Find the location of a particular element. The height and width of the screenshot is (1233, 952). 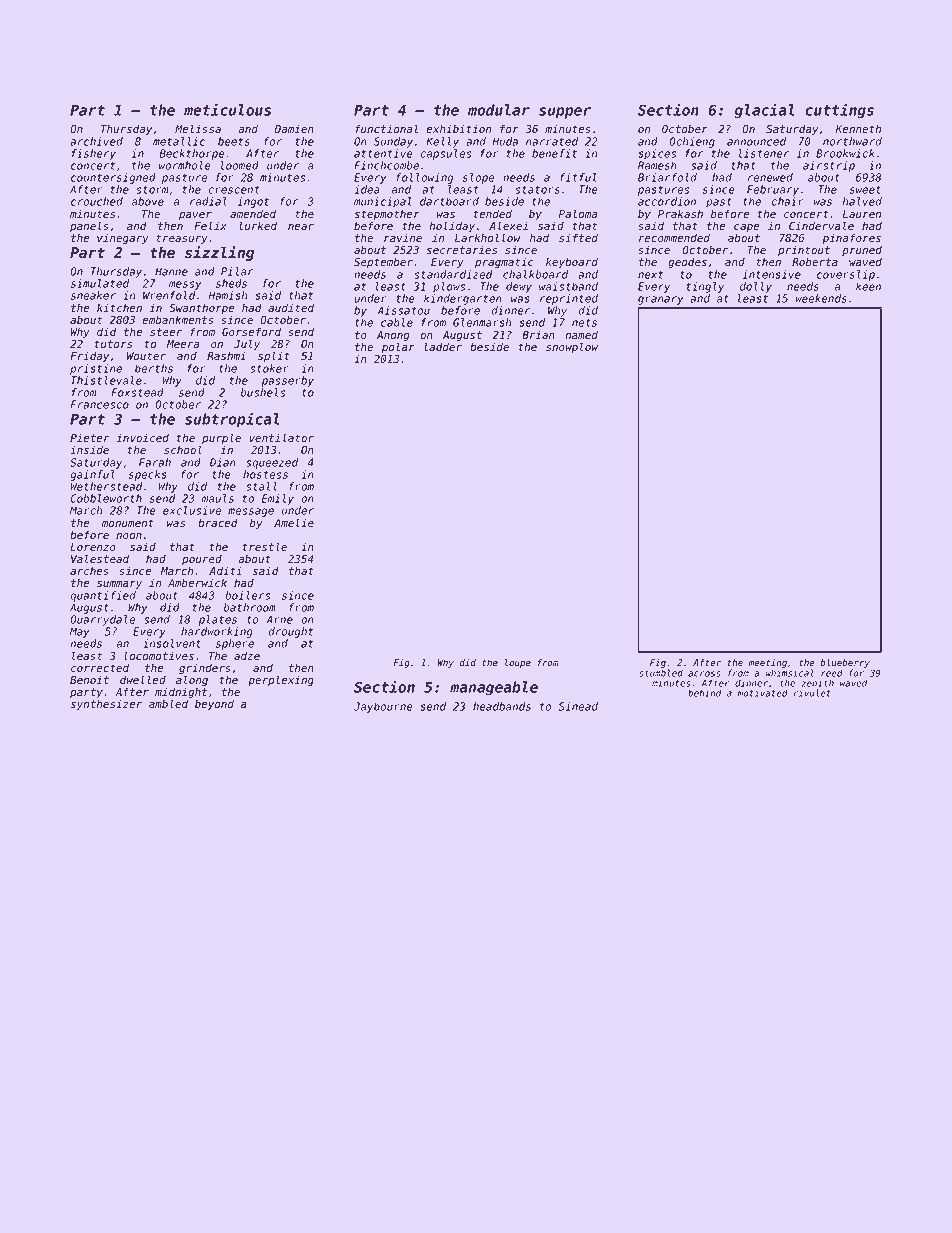

supper is located at coordinates (565, 113).
